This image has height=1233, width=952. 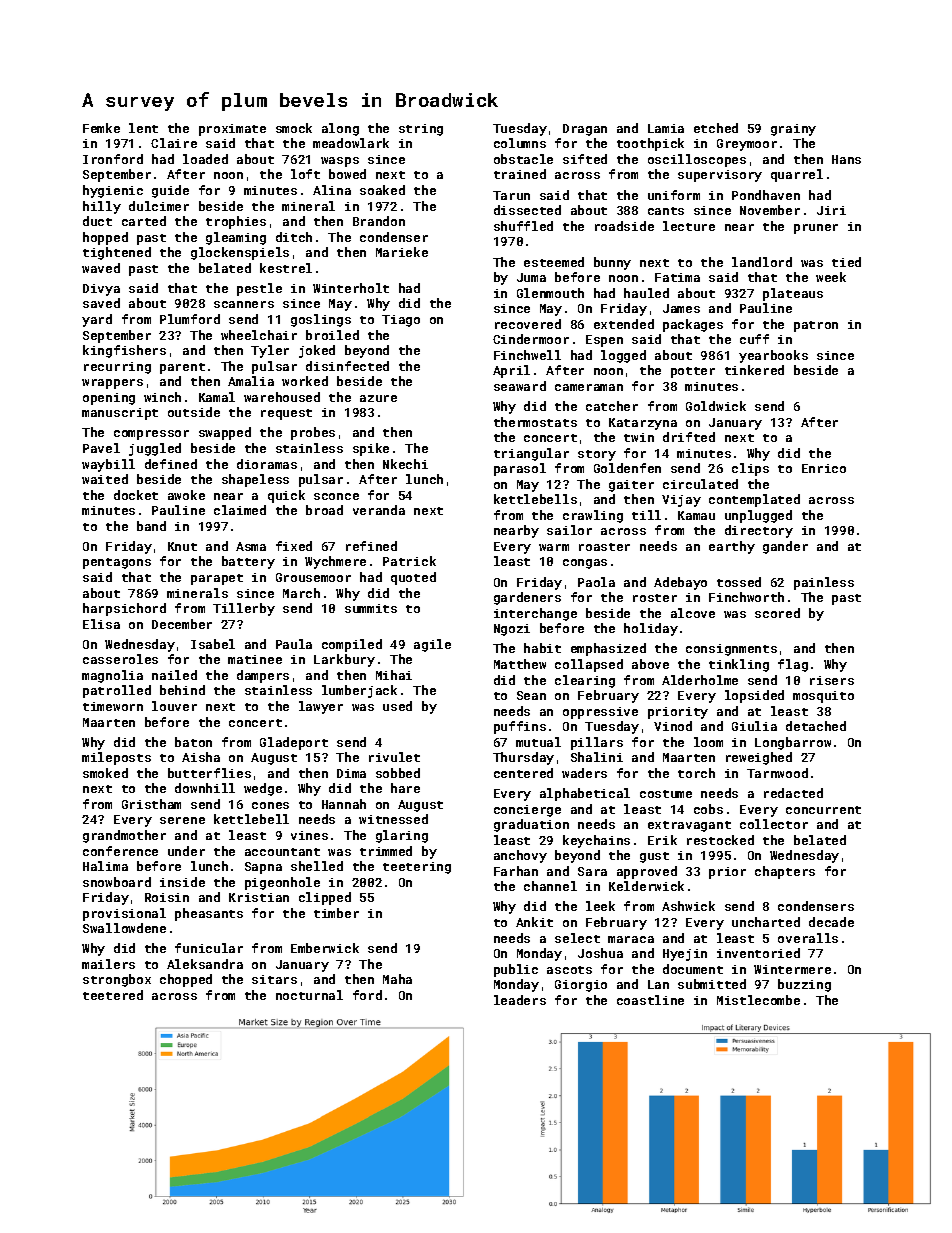 What do you see at coordinates (113, 995) in the image?
I see `teetered` at bounding box center [113, 995].
